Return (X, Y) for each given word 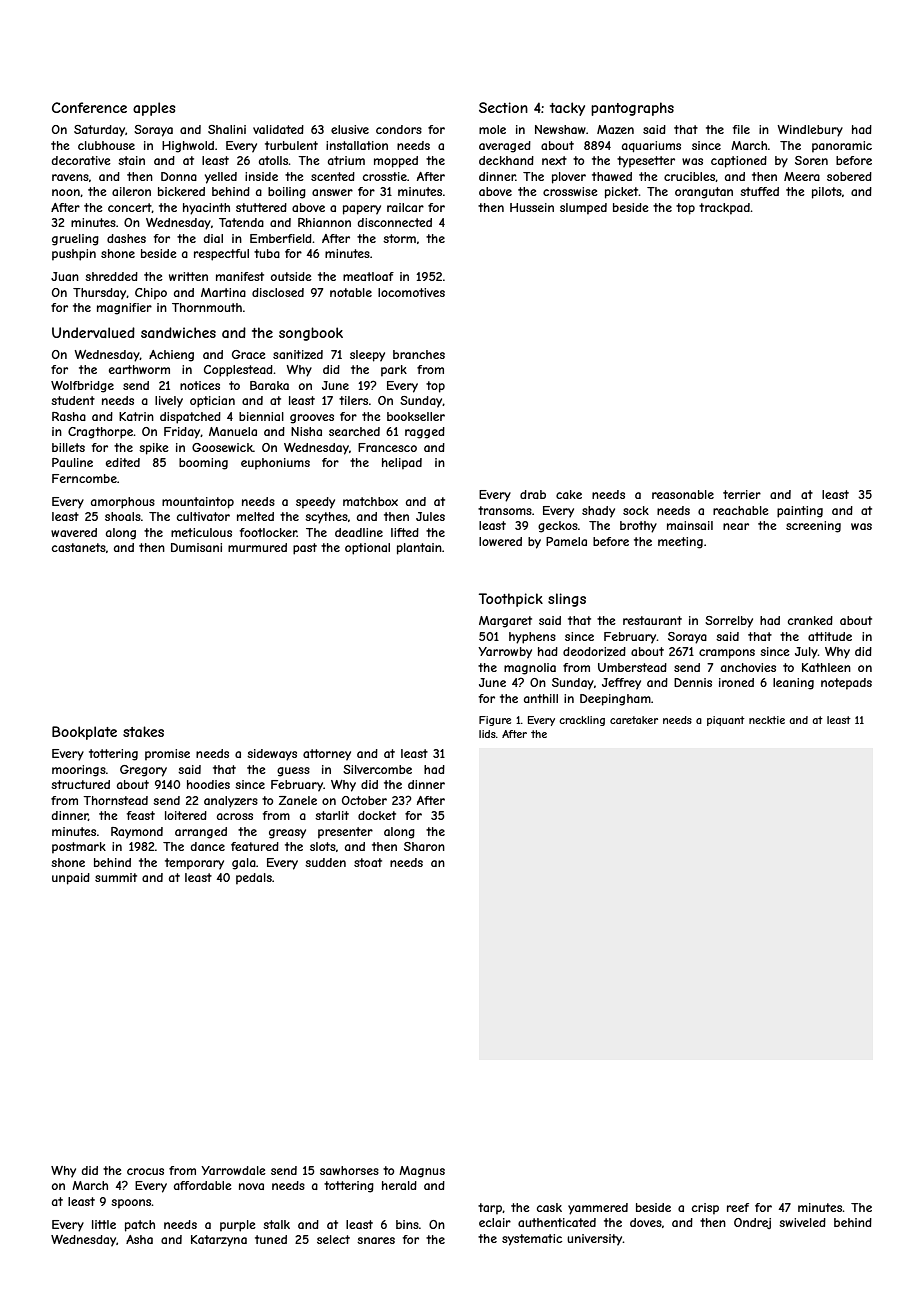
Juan (65, 276)
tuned (271, 1239)
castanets (79, 547)
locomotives (411, 292)
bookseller (416, 416)
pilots (827, 193)
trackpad (724, 209)
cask (549, 1207)
